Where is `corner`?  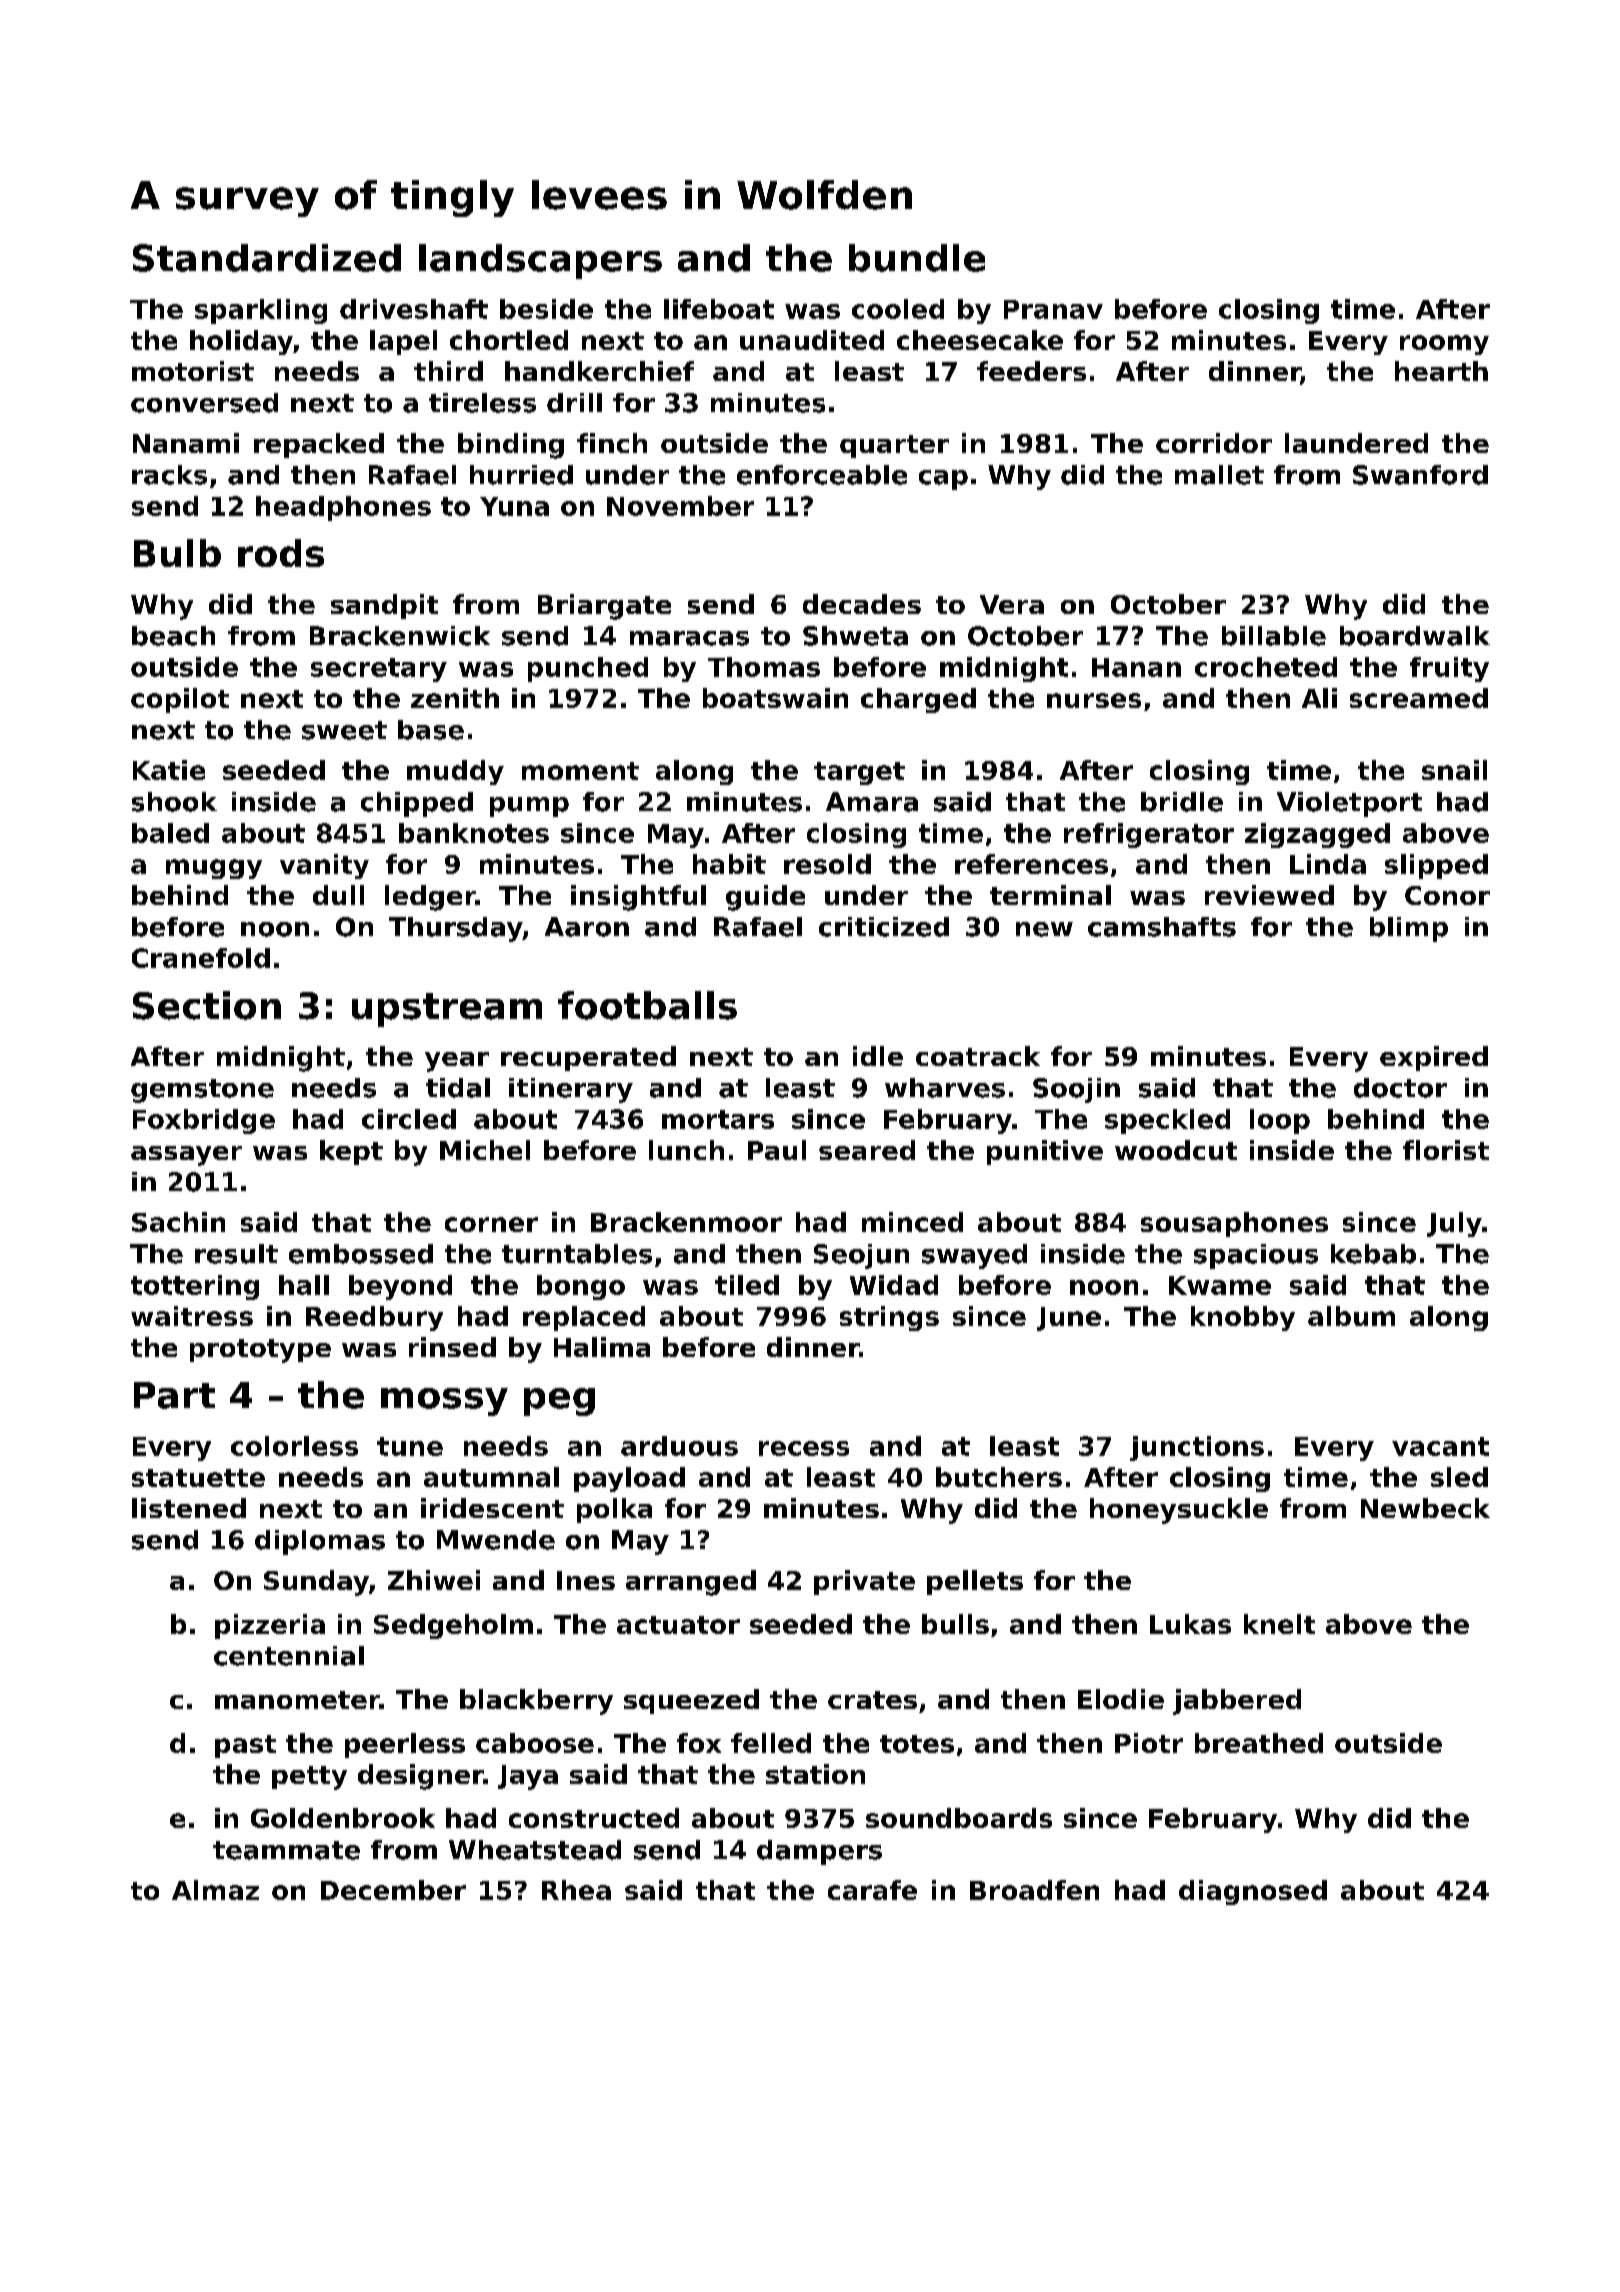
corner is located at coordinates (491, 1224).
